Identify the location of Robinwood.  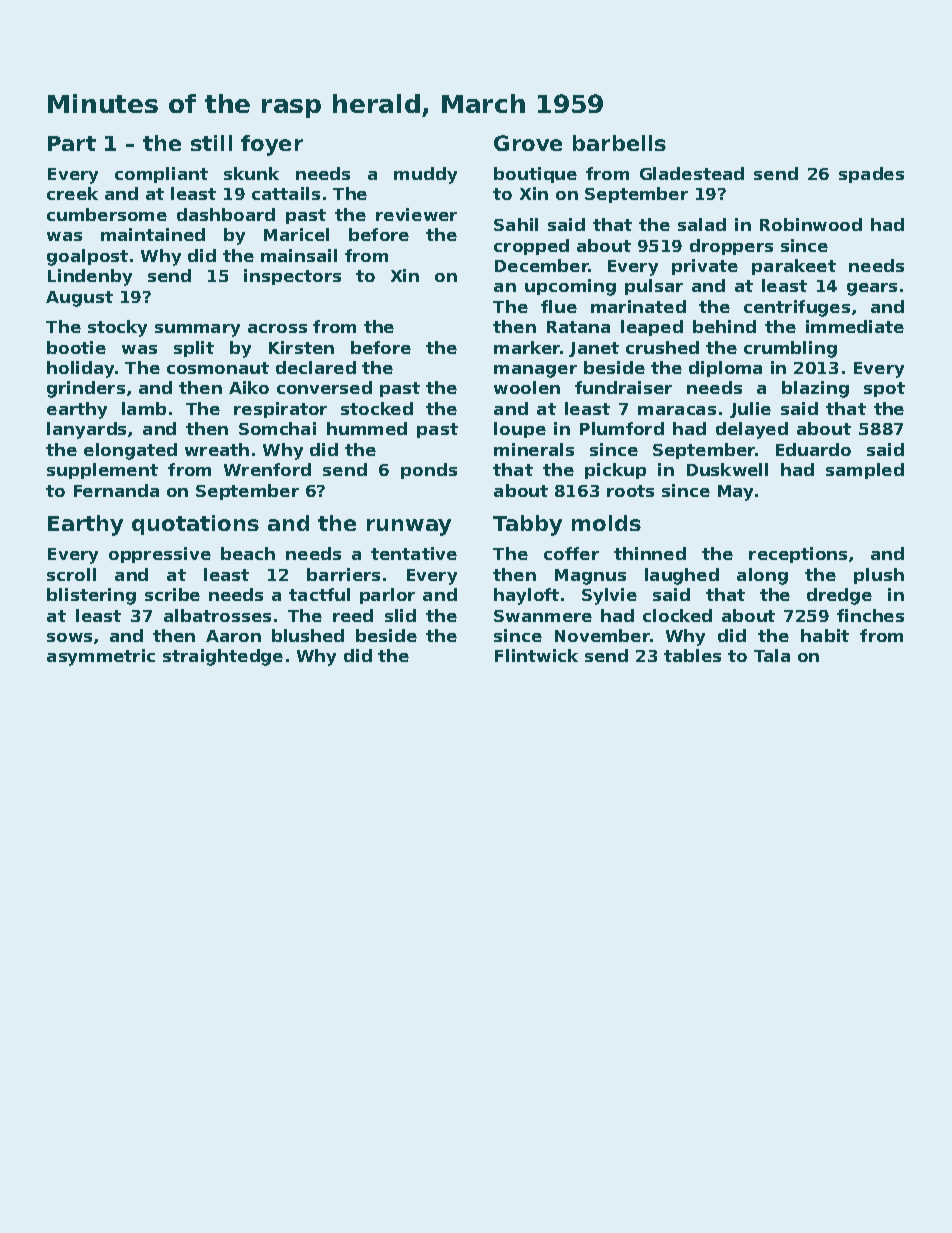
(811, 224).
